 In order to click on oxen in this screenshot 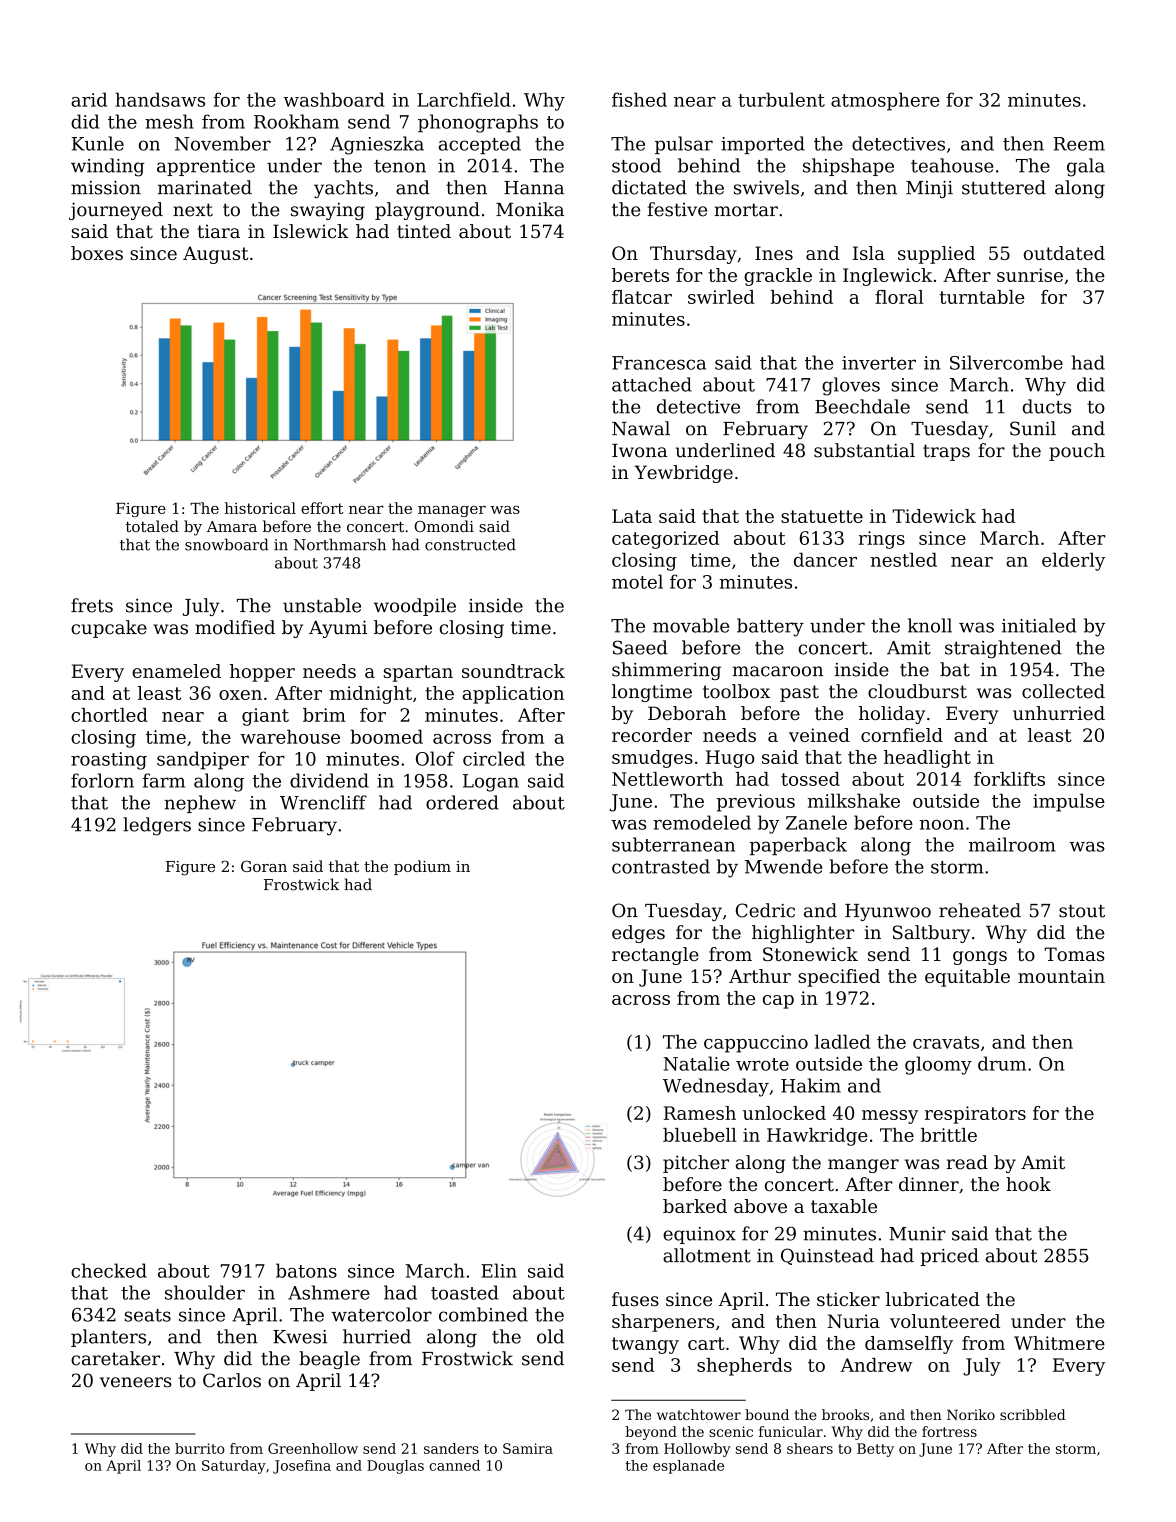, I will do `click(240, 695)`.
